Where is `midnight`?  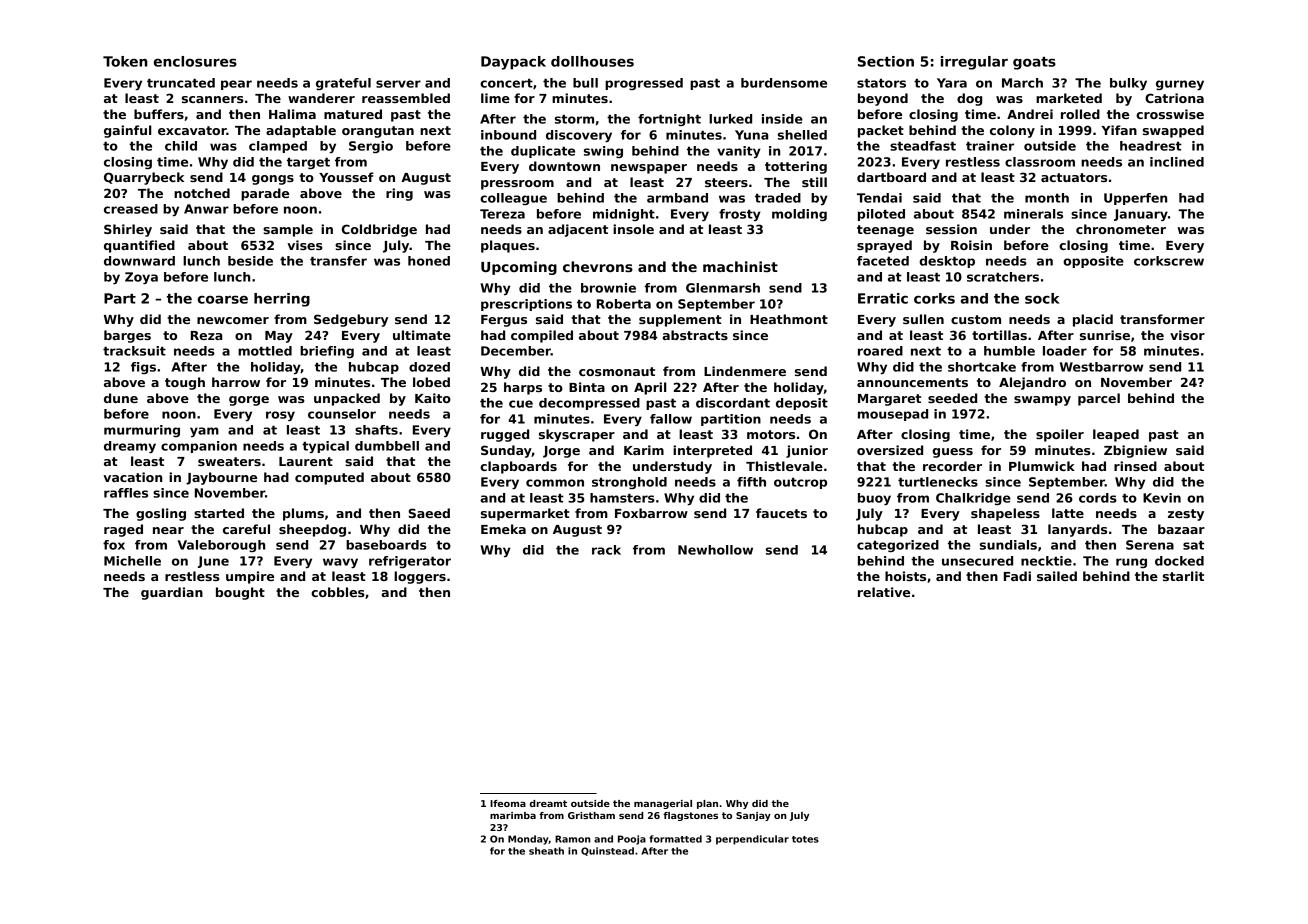 midnight is located at coordinates (624, 215).
